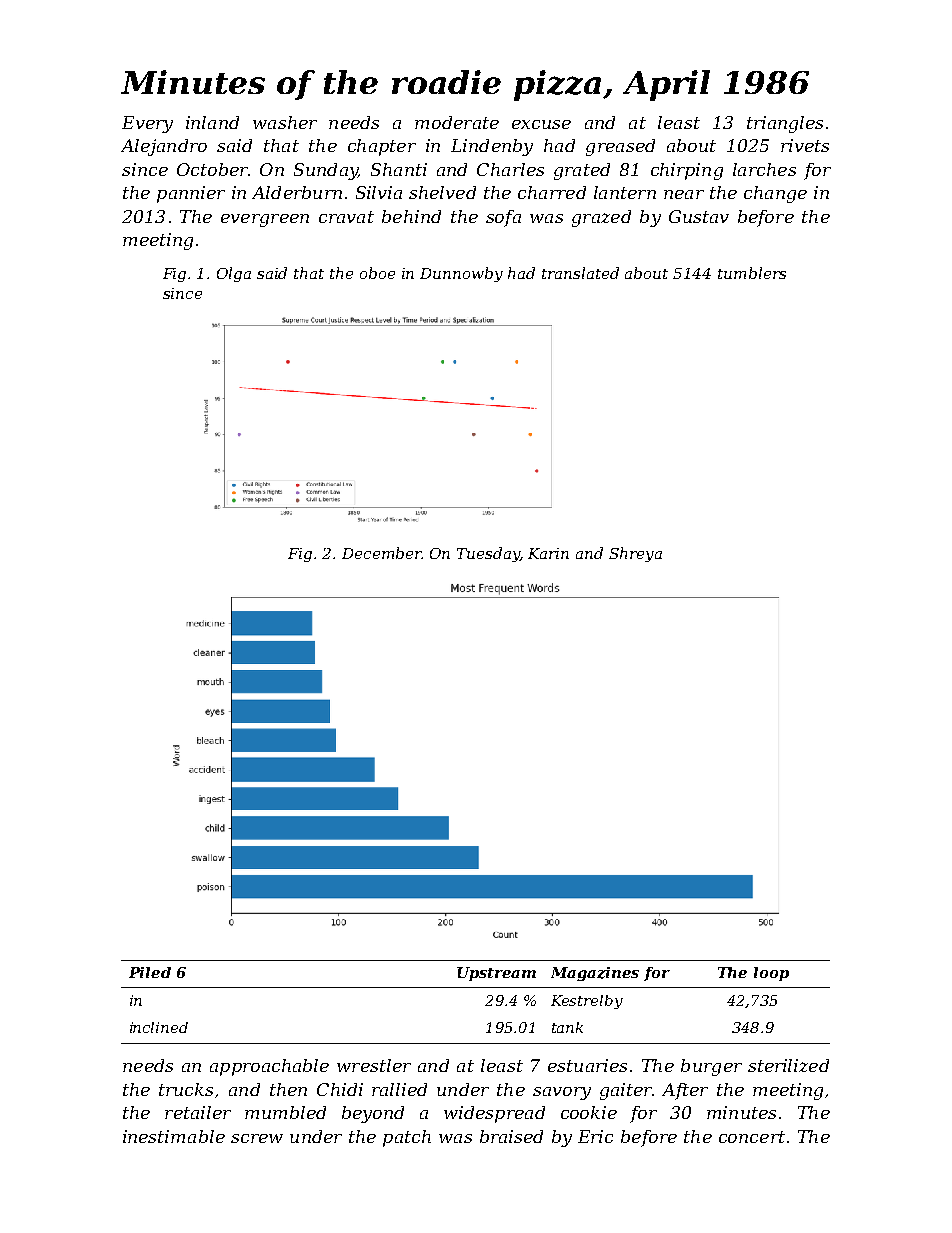 This page has width=952, height=1233. I want to click on Dunnowby, so click(461, 274).
